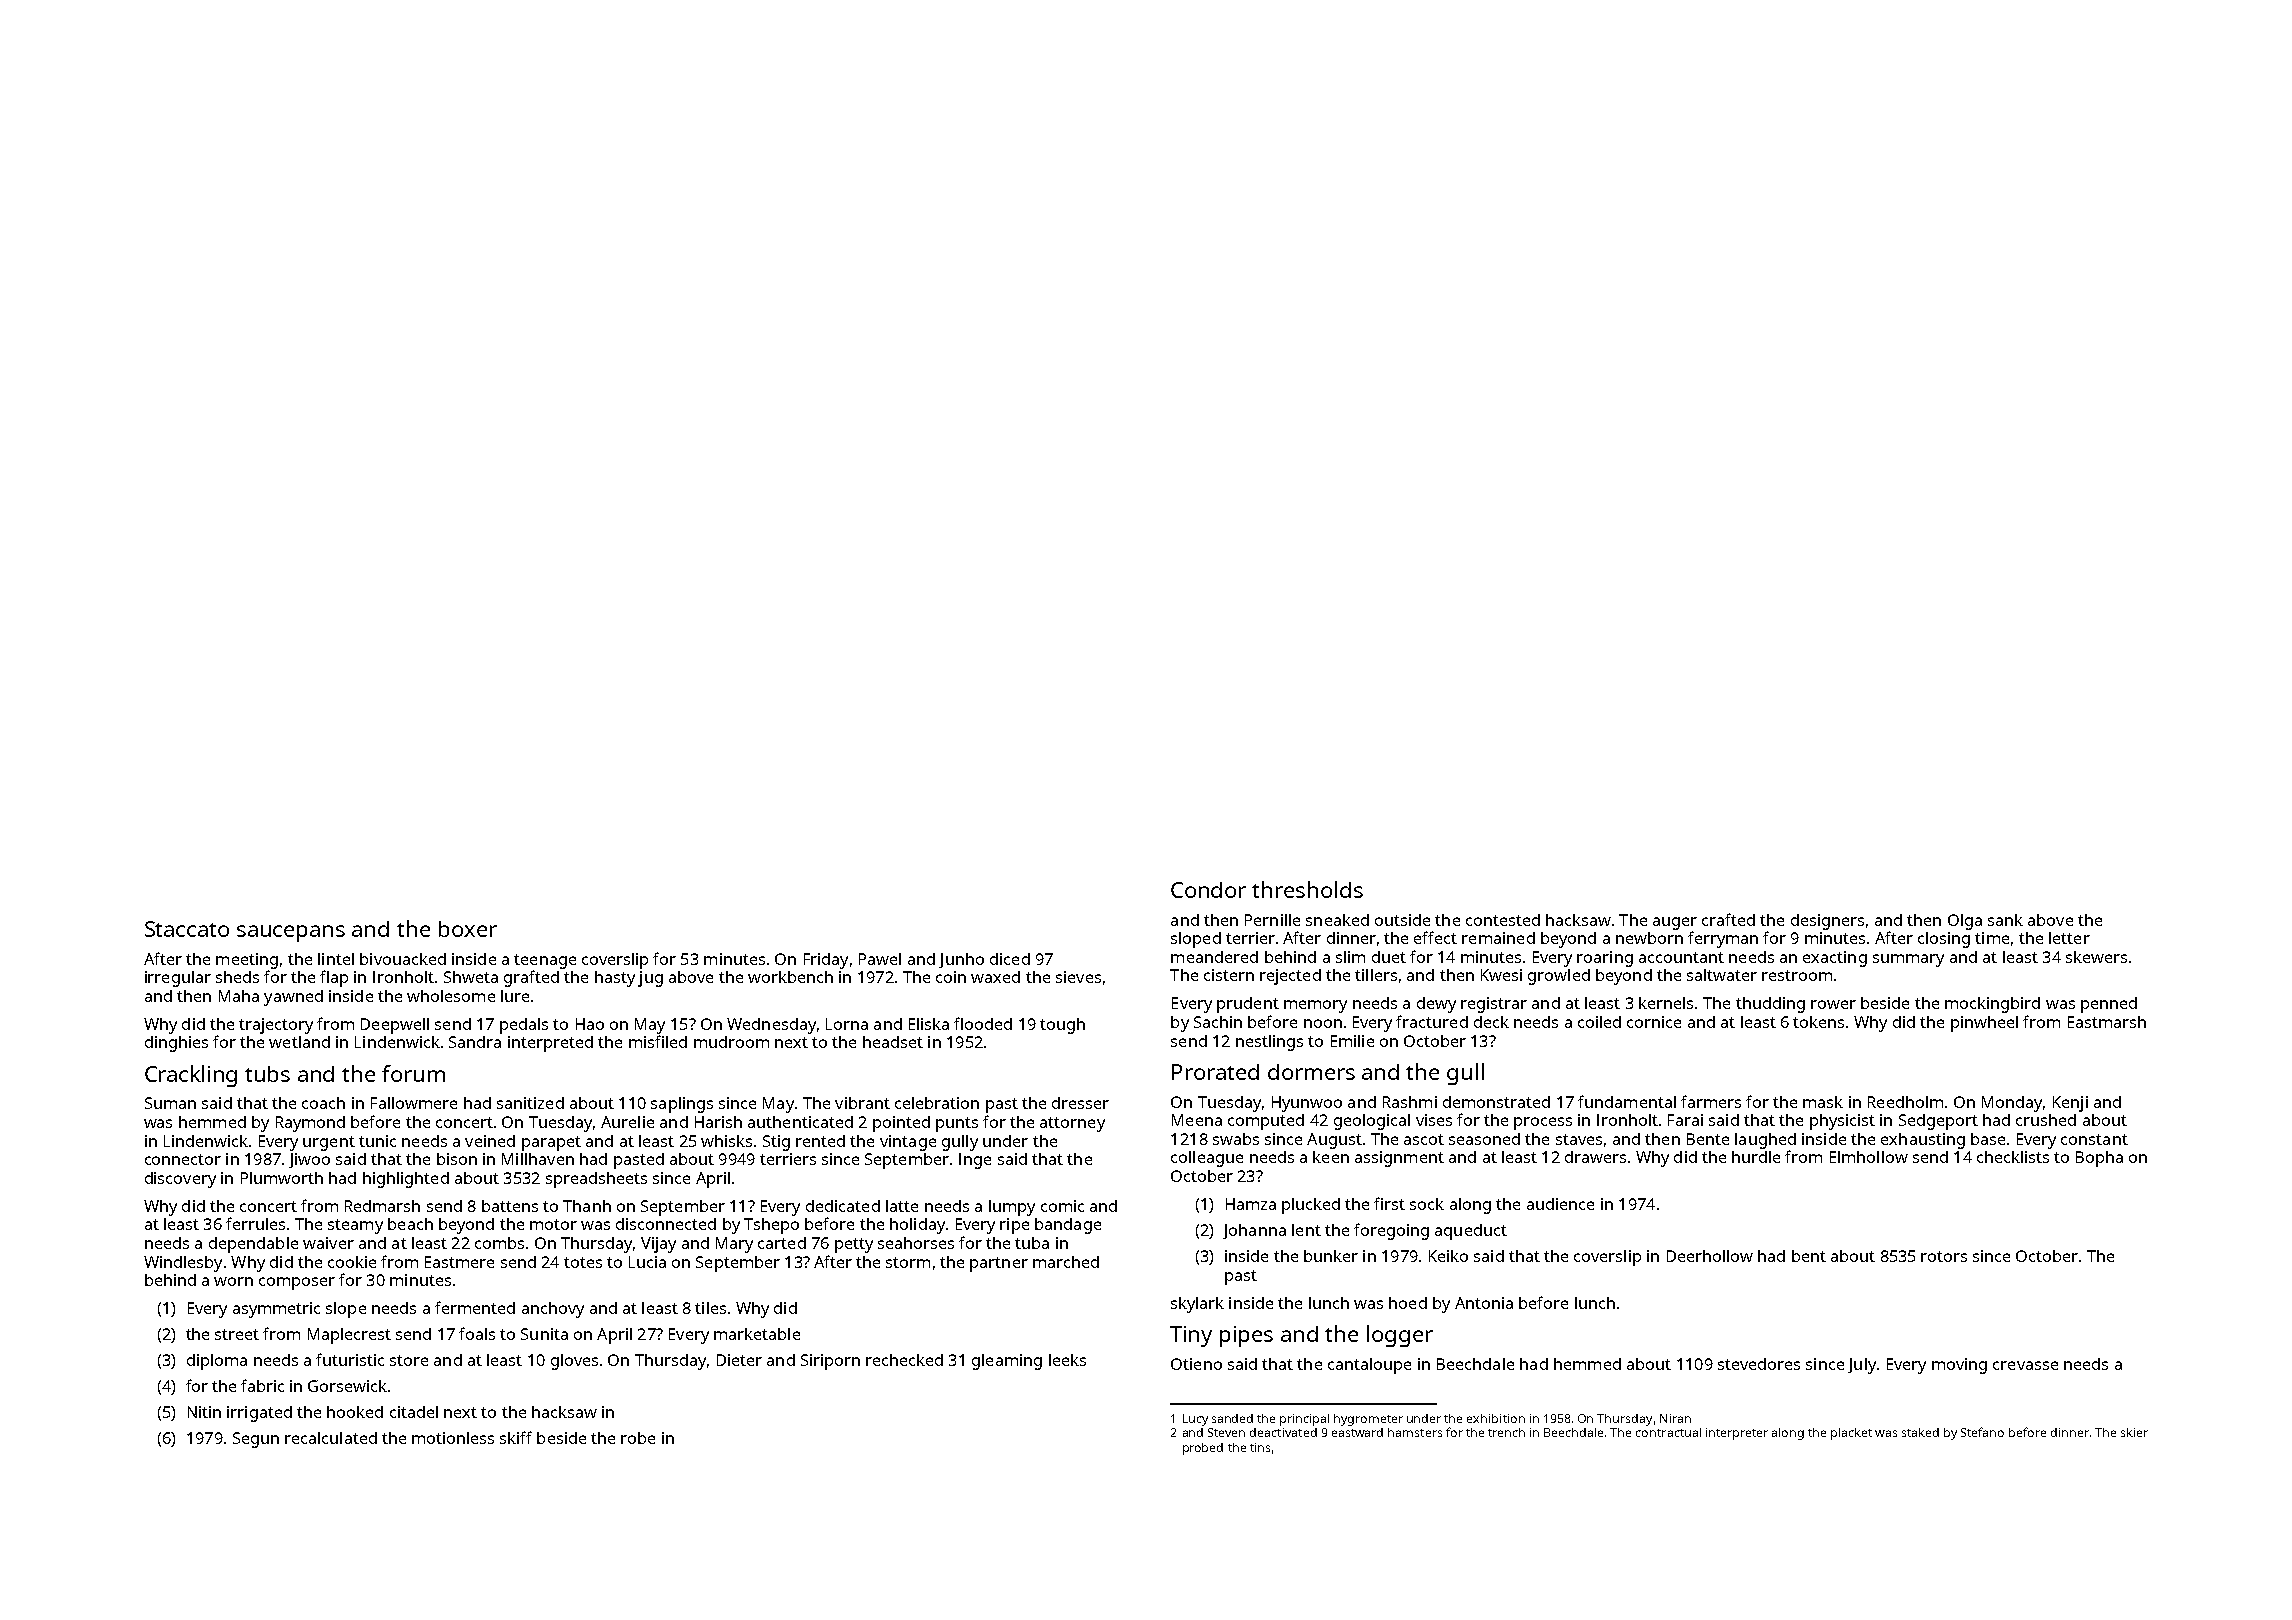 This image has width=2292, height=1620. I want to click on contested, so click(1503, 920).
